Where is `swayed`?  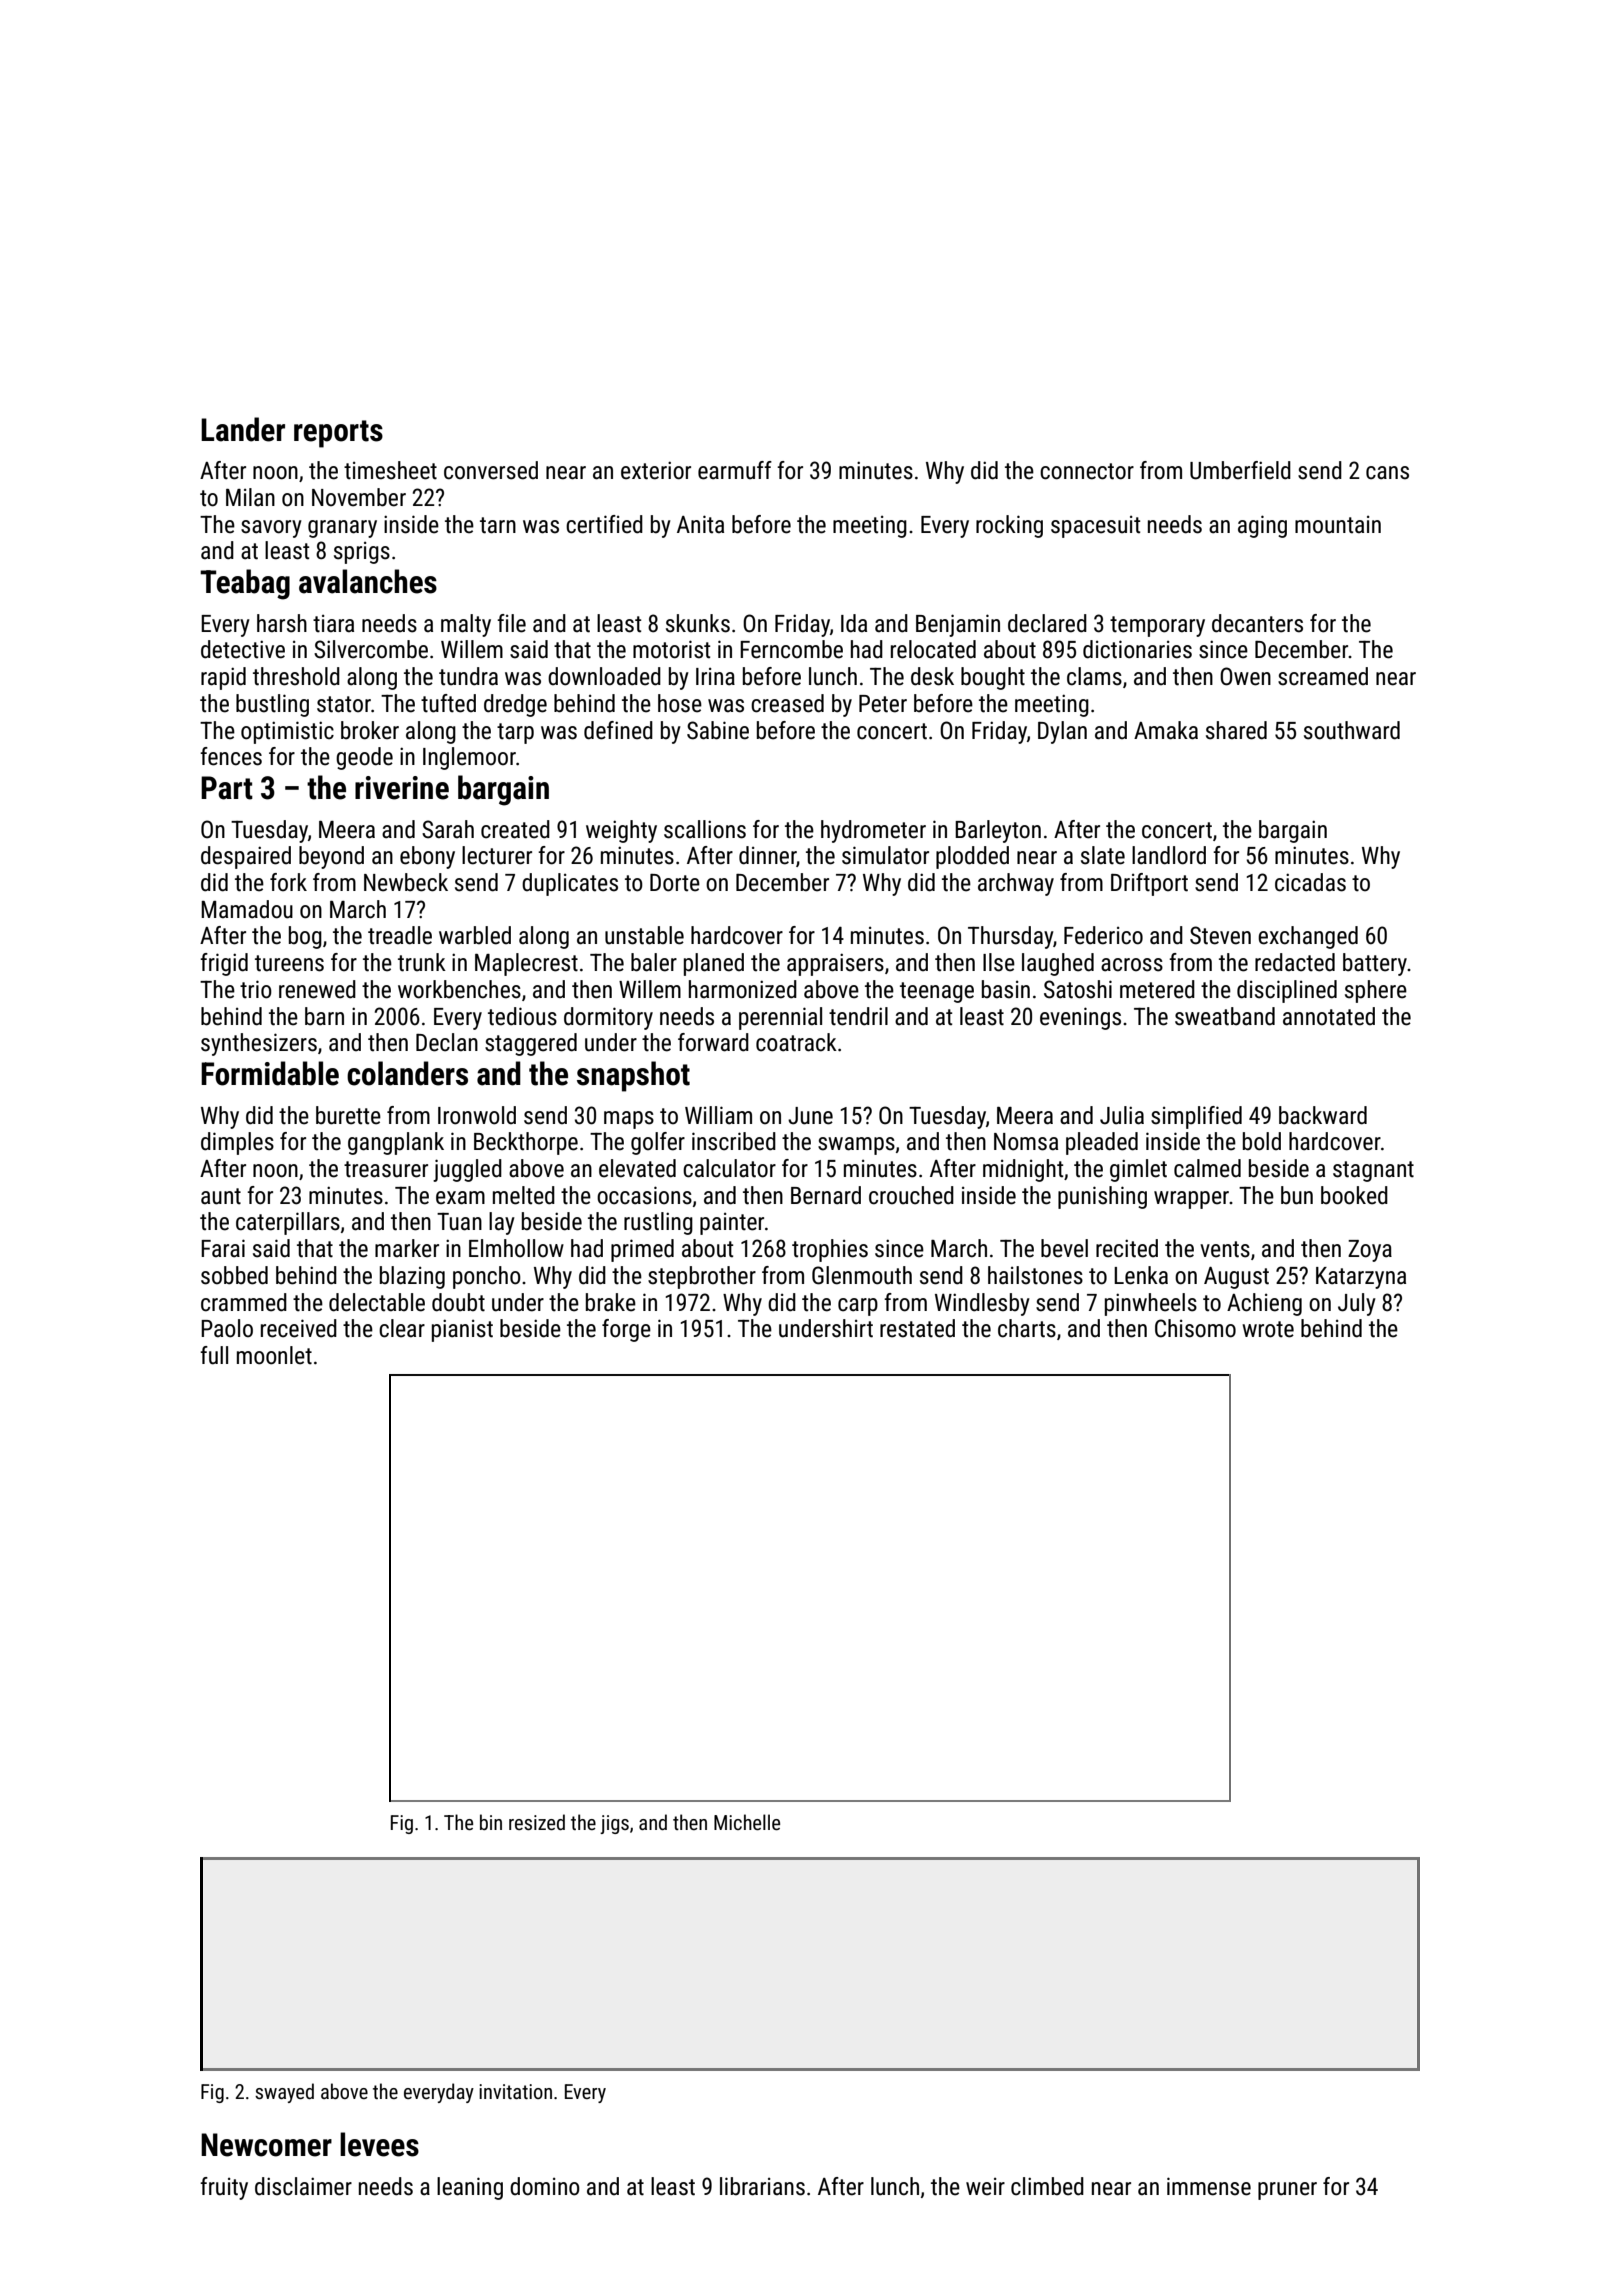
swayed is located at coordinates (284, 2093).
